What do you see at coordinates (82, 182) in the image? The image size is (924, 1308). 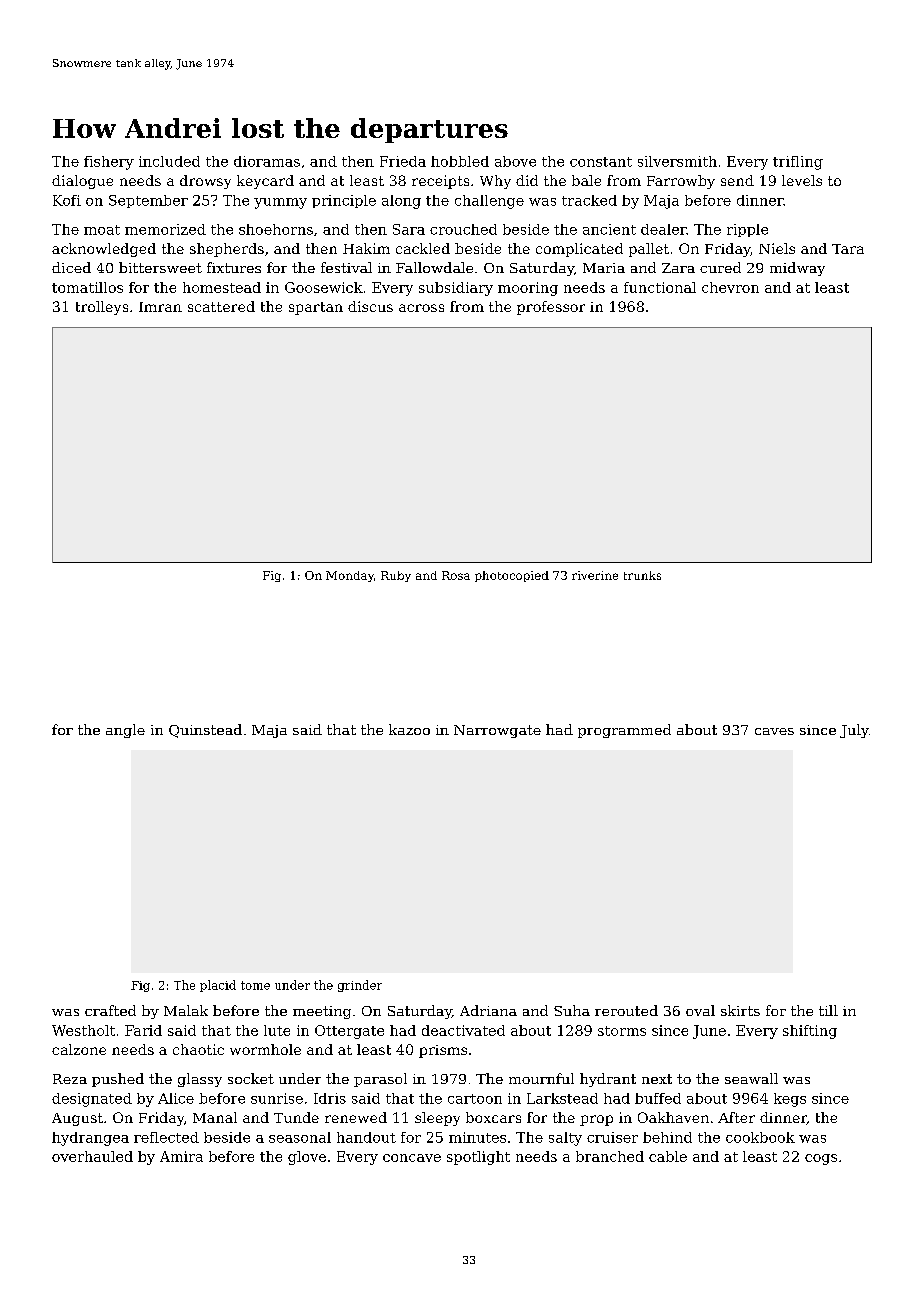 I see `dialogue` at bounding box center [82, 182].
